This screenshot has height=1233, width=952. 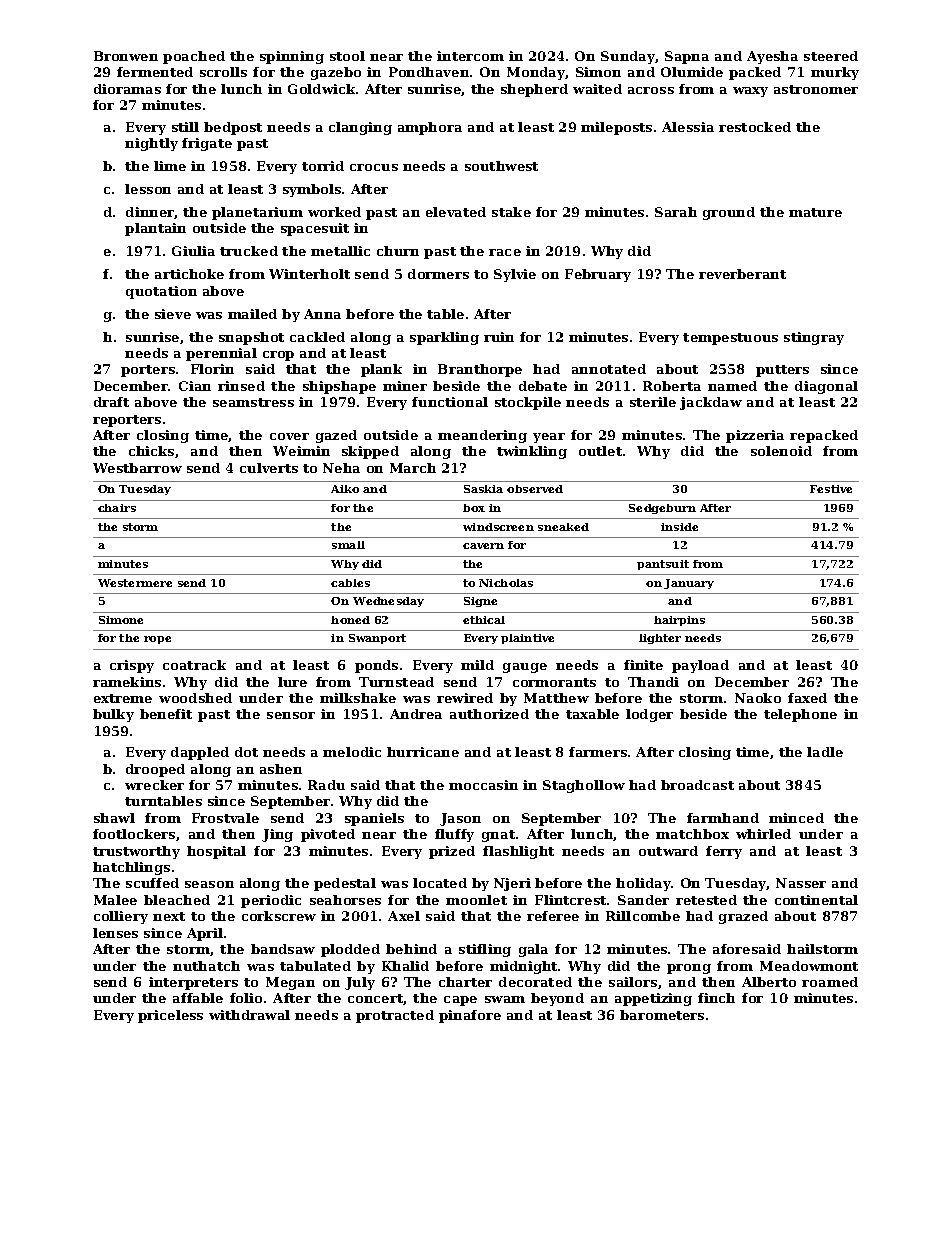 What do you see at coordinates (662, 1015) in the screenshot?
I see `barometers` at bounding box center [662, 1015].
